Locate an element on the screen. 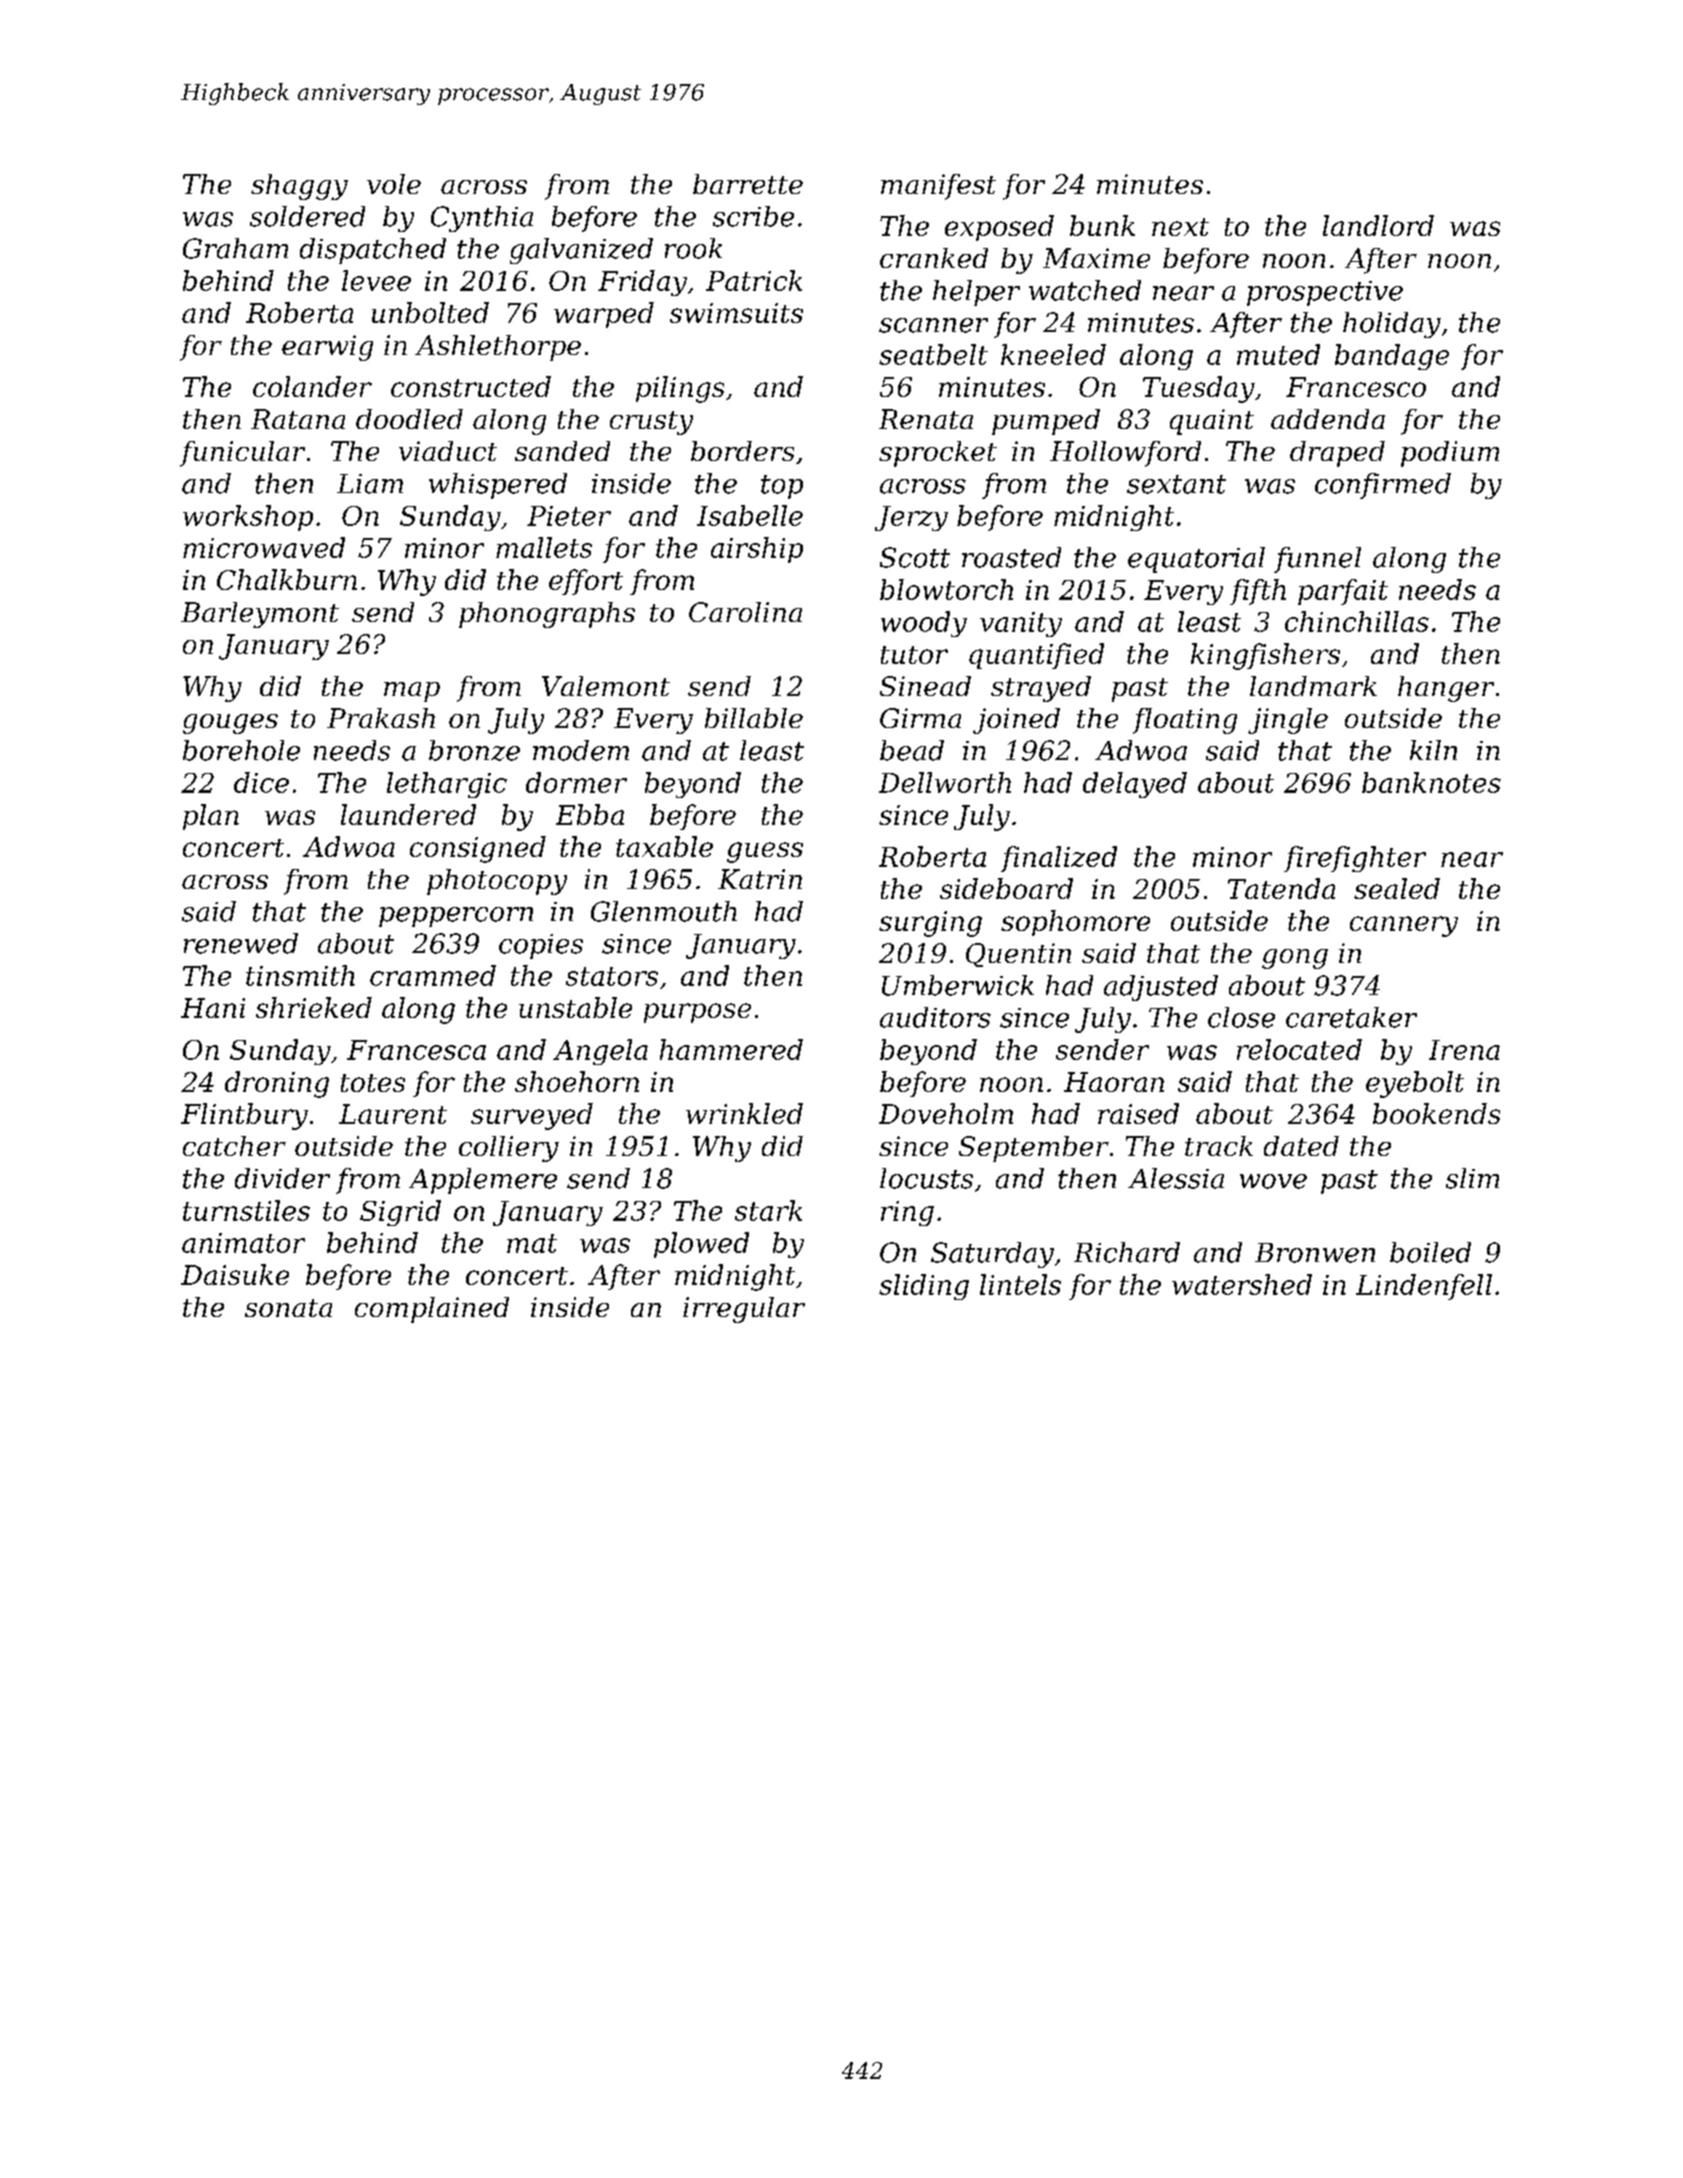 This screenshot has width=1683, height=2178. equatorial is located at coordinates (1196, 560).
